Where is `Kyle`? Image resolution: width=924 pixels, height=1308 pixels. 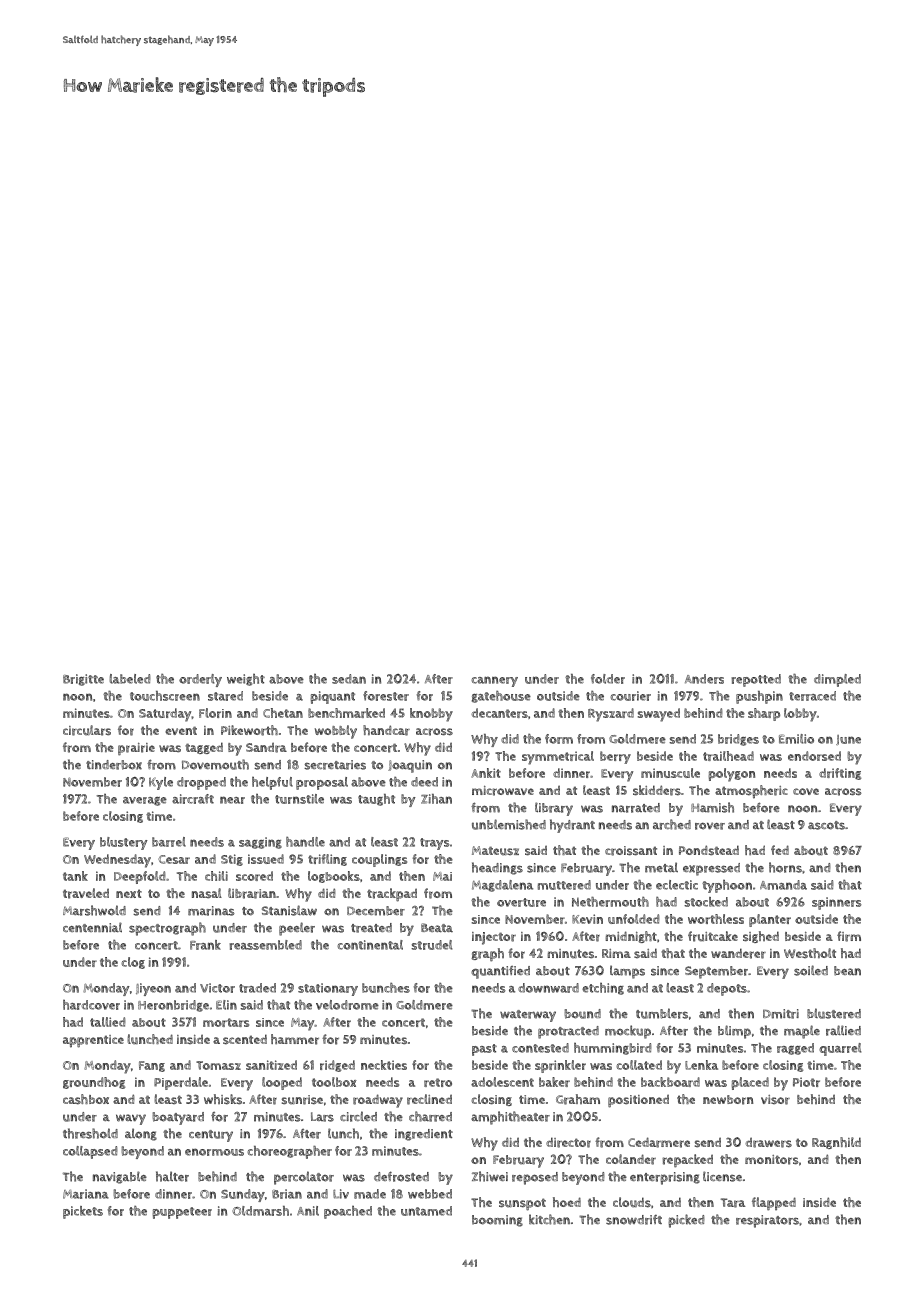 Kyle is located at coordinates (161, 783).
